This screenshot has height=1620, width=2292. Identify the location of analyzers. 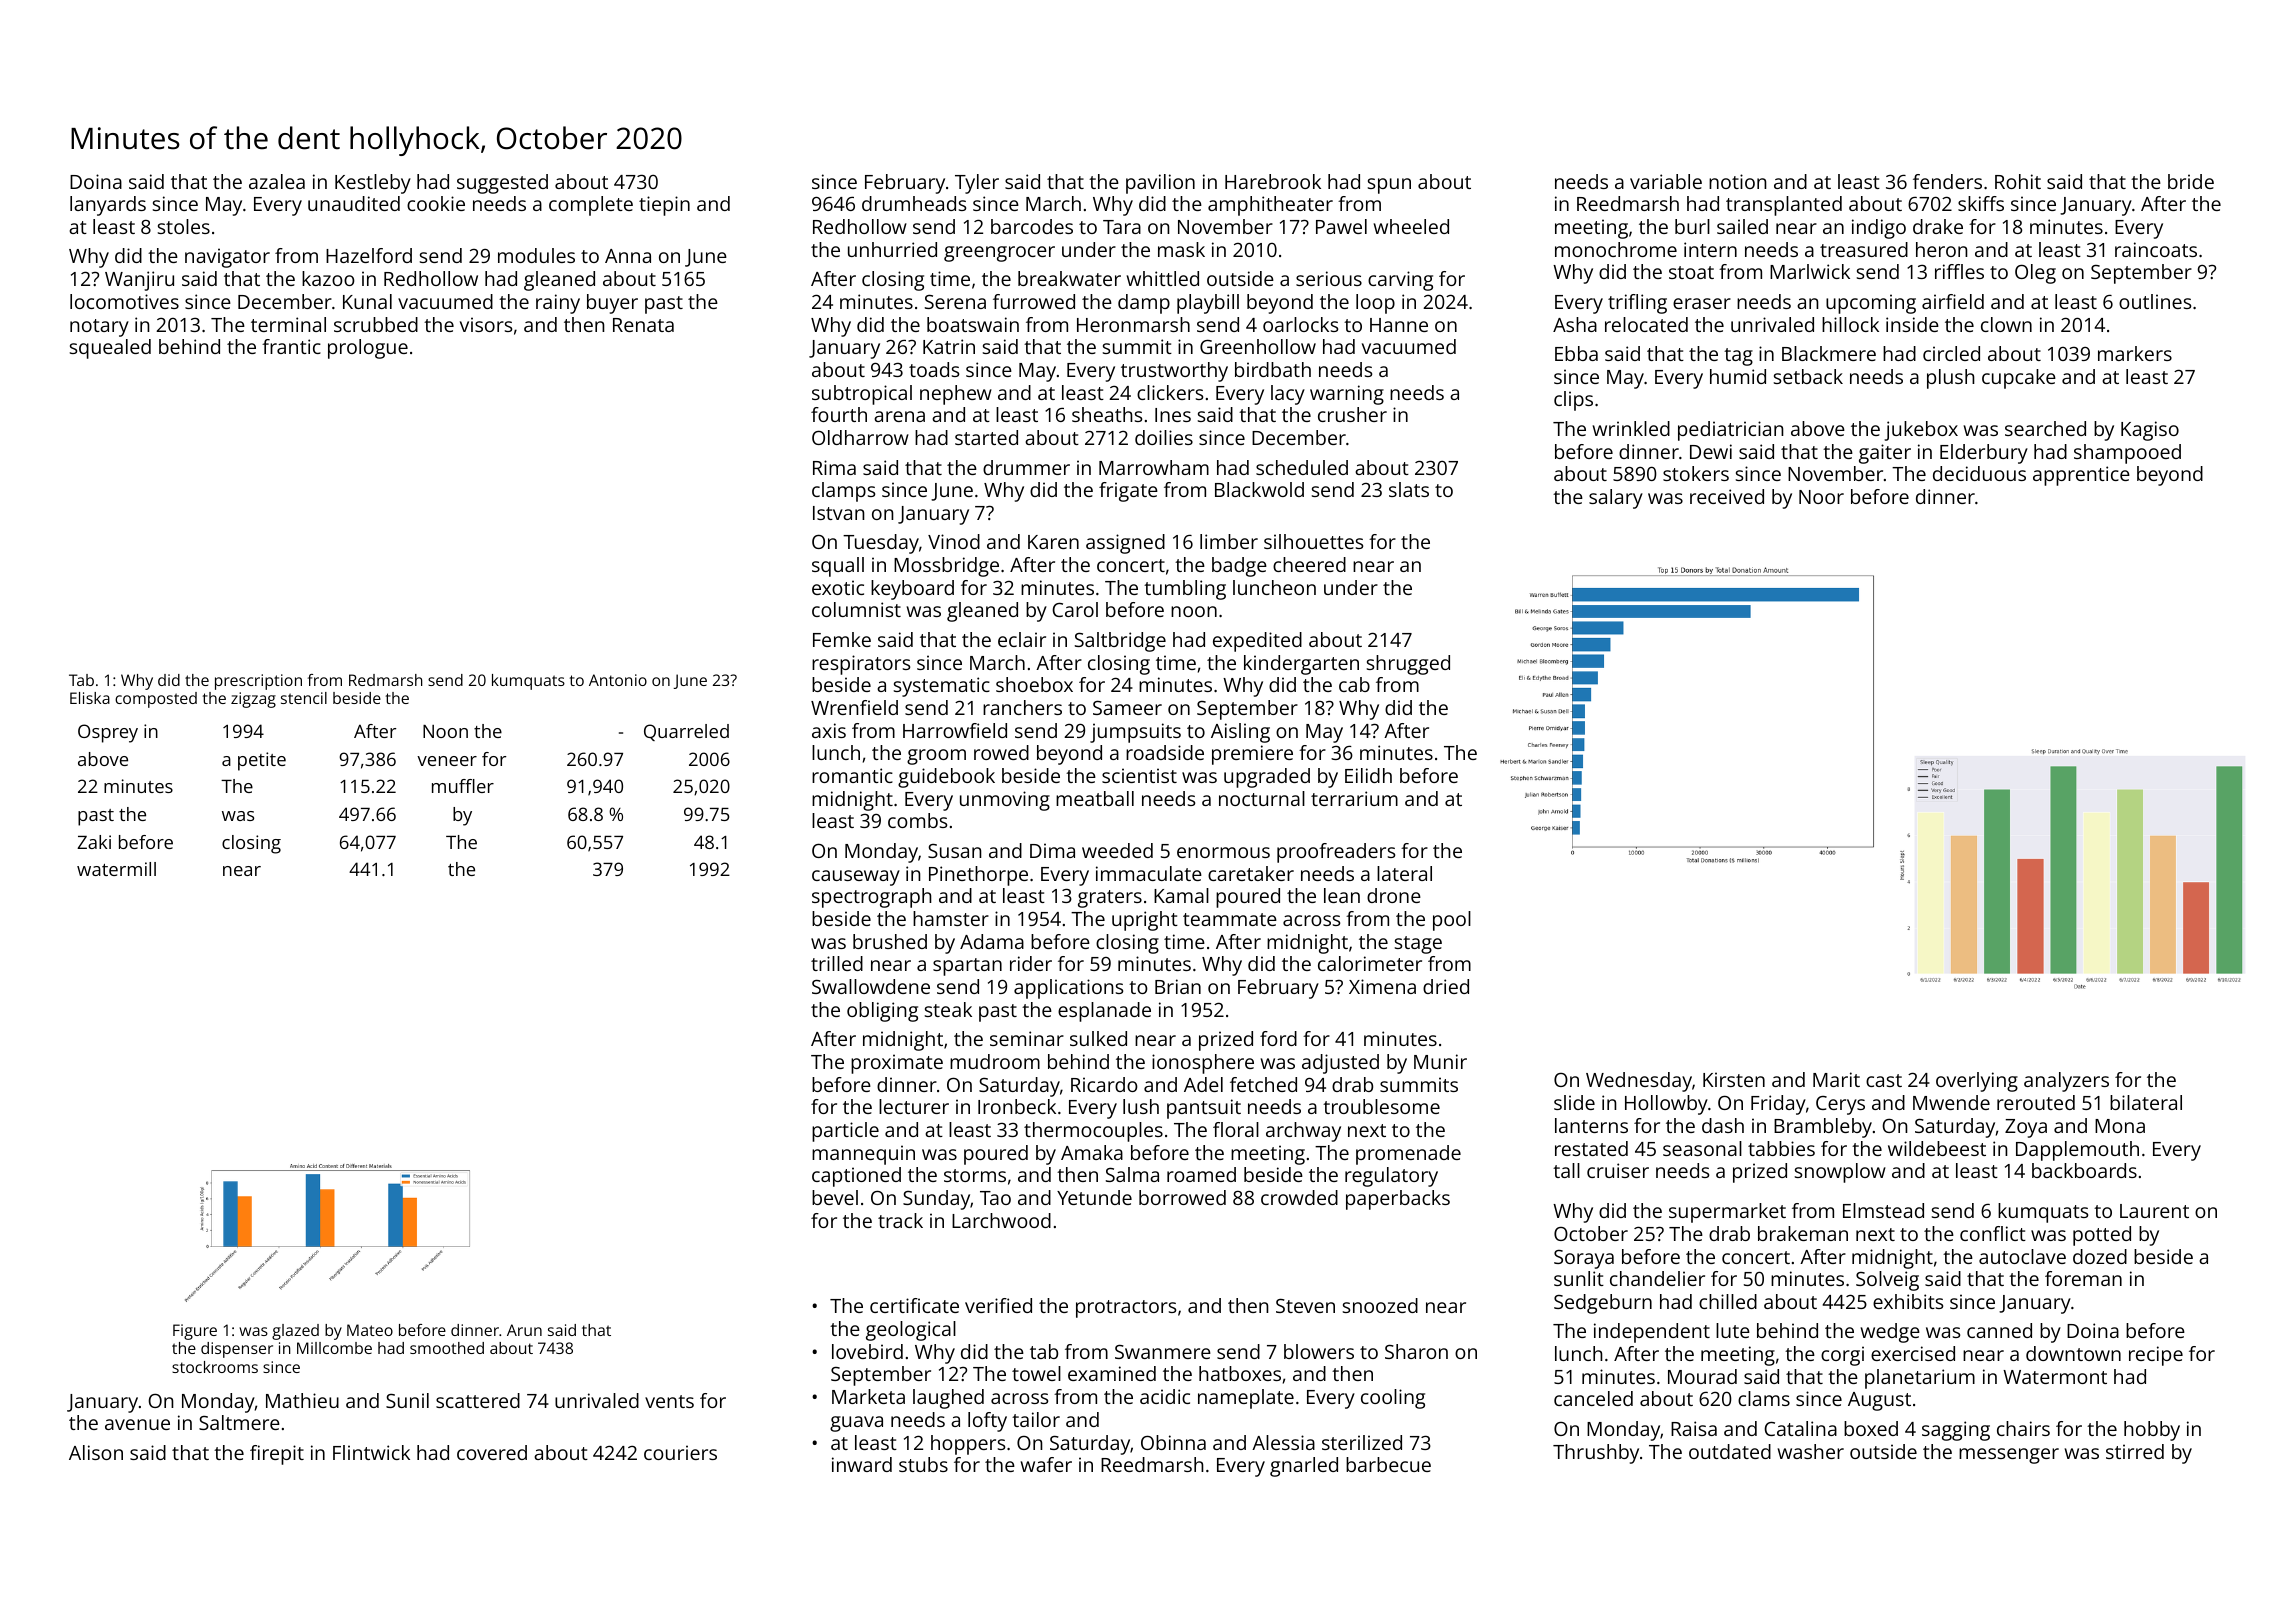
(2066, 1082).
